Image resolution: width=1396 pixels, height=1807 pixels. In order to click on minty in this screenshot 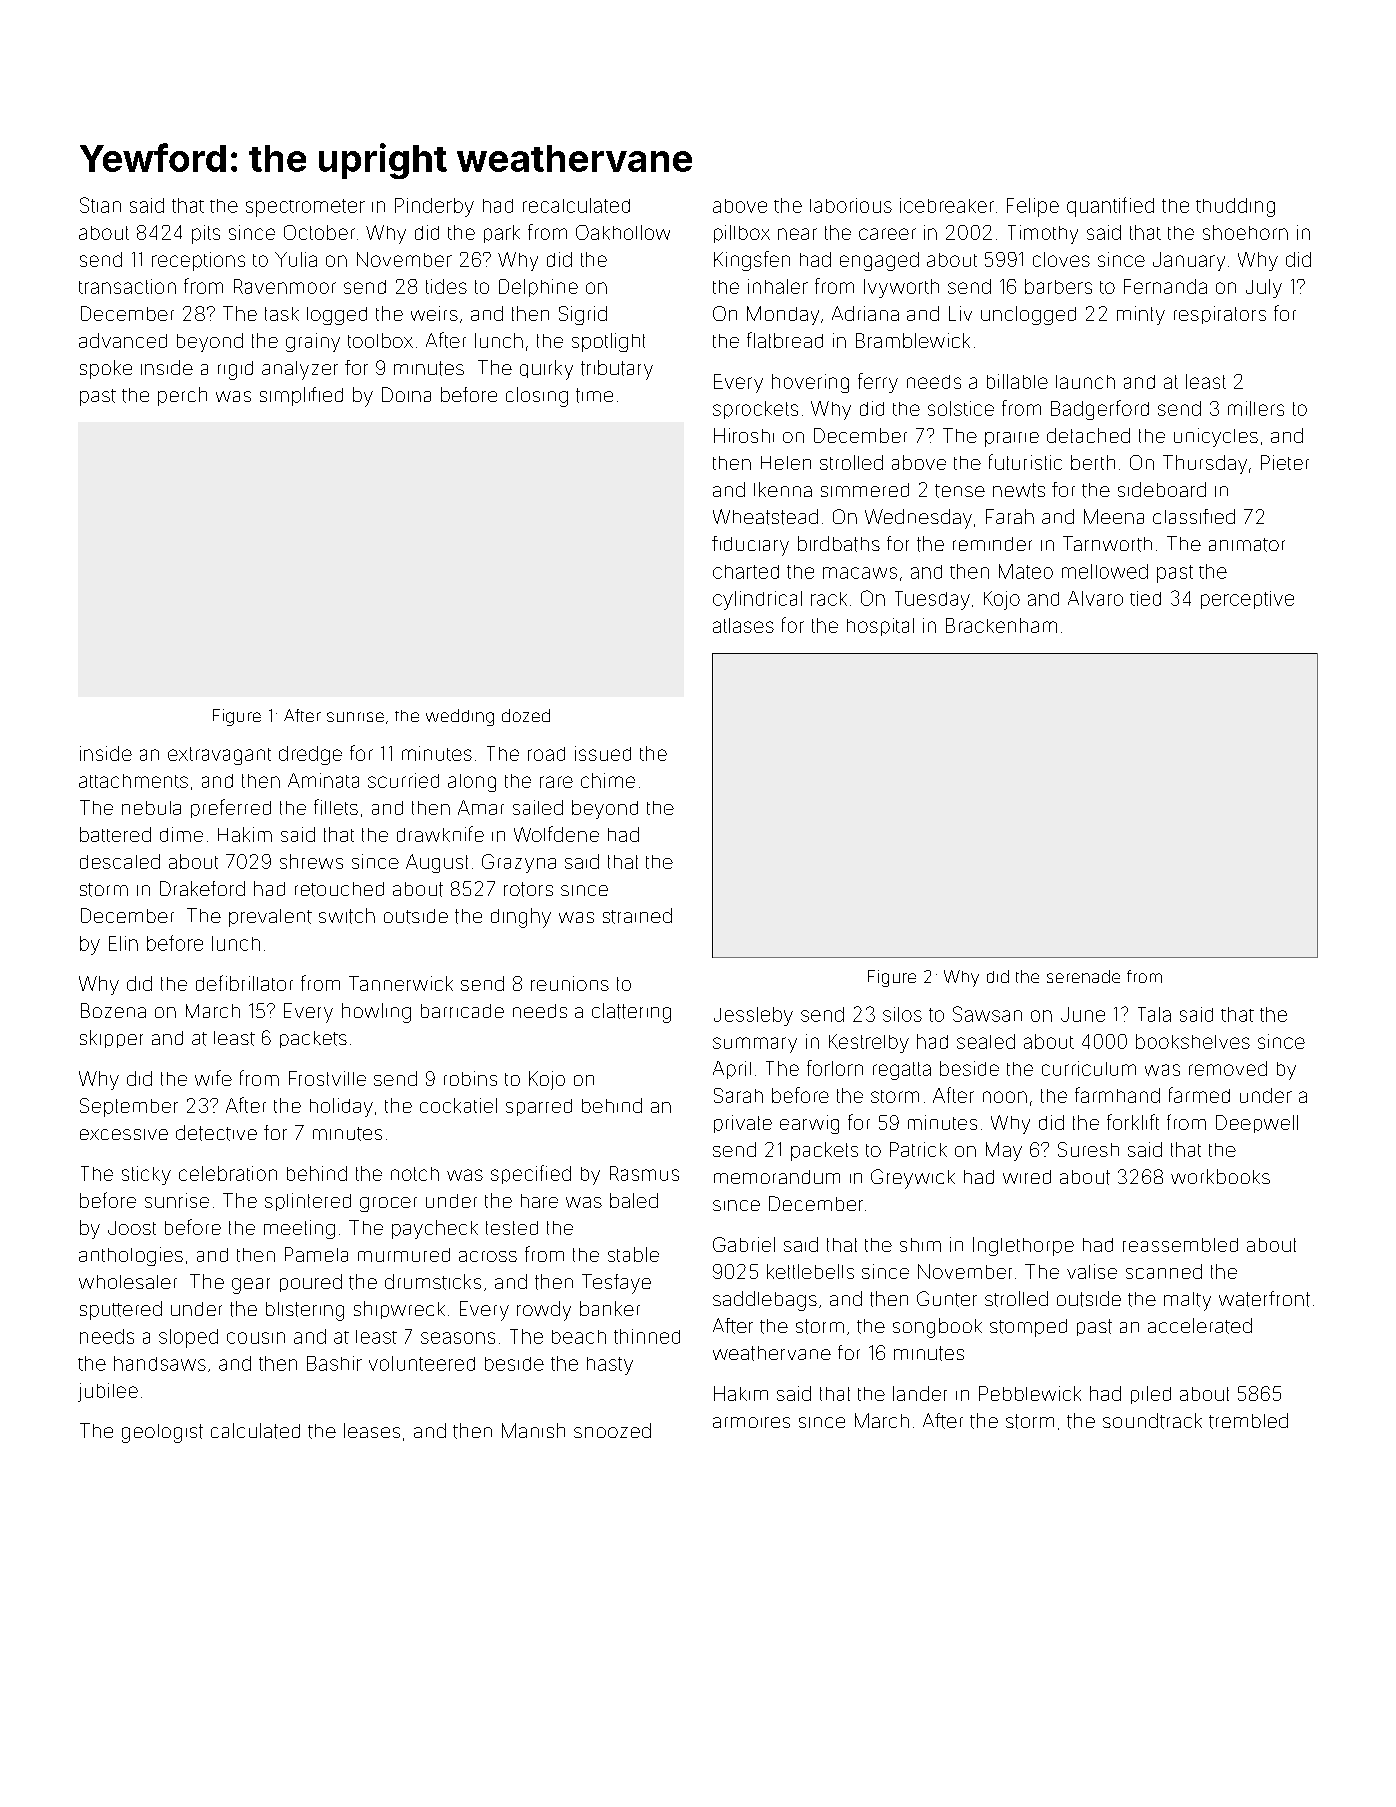, I will do `click(1141, 315)`.
